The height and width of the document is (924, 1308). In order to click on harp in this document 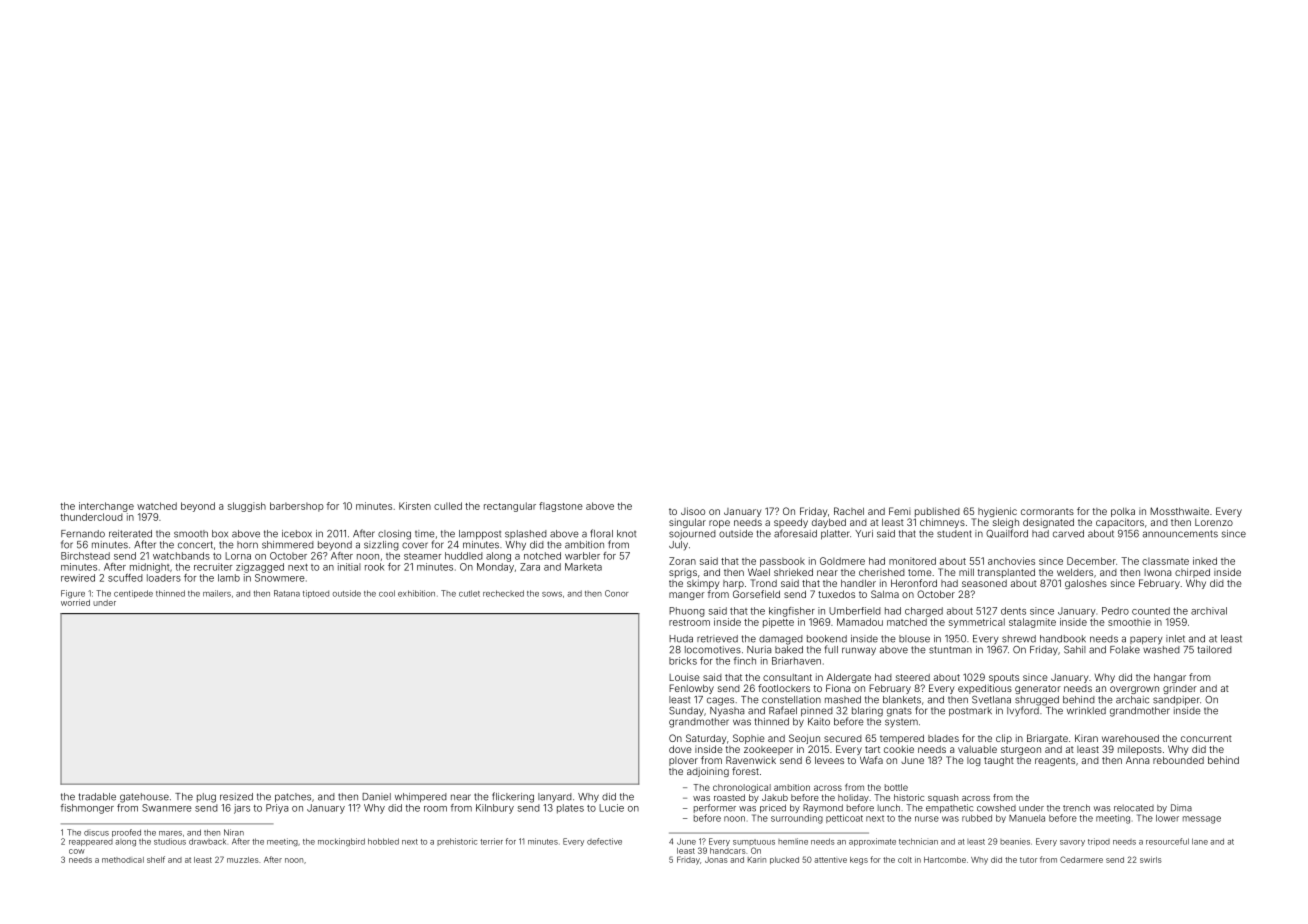, I will do `click(733, 584)`.
